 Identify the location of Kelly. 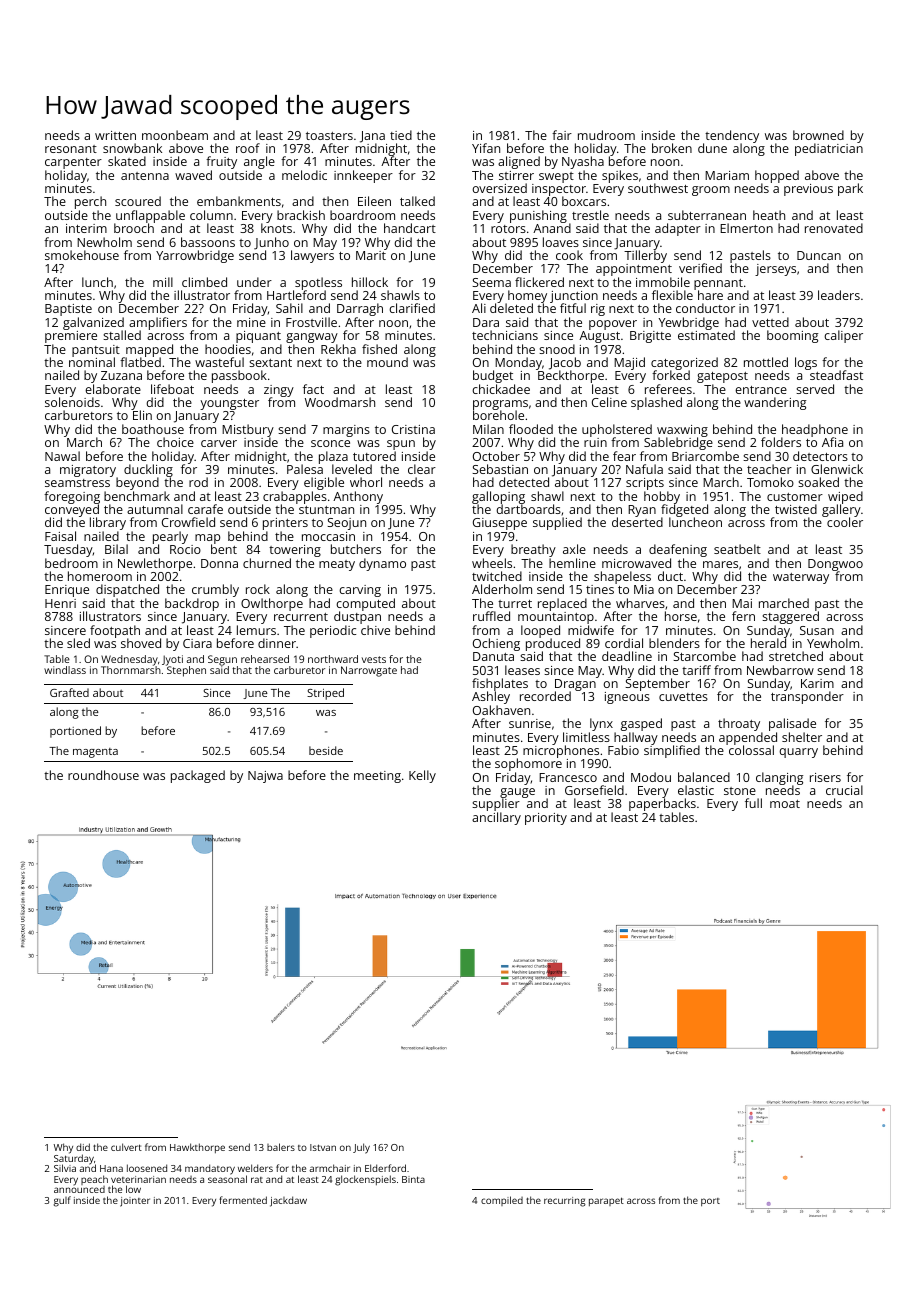
(422, 776).
